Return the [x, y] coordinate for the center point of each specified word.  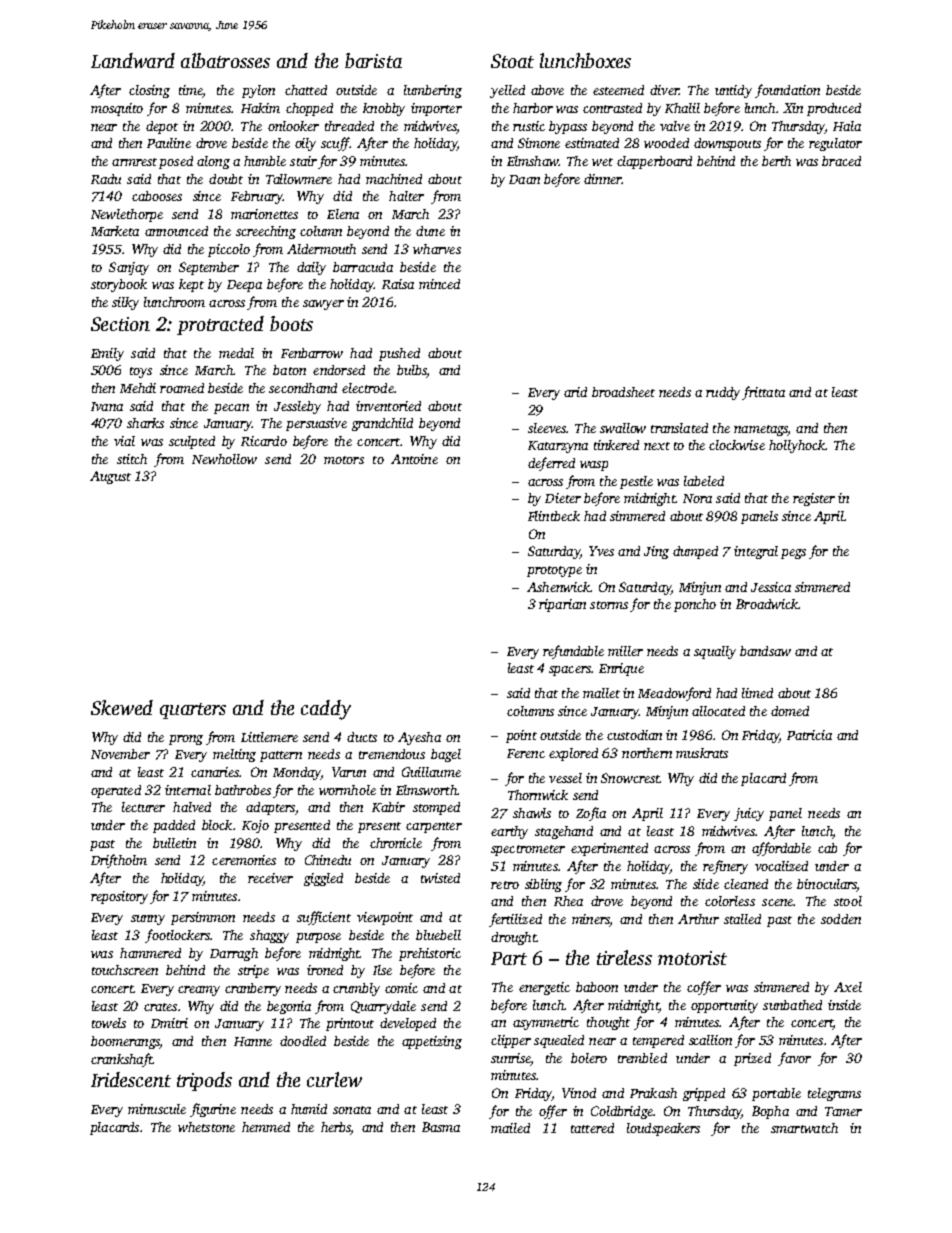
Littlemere [269, 737]
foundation [787, 91]
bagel [446, 755]
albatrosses [225, 60]
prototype [554, 571]
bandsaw [765, 651]
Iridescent [131, 1079]
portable [776, 1094]
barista [373, 60]
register [814, 499]
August [110, 477]
